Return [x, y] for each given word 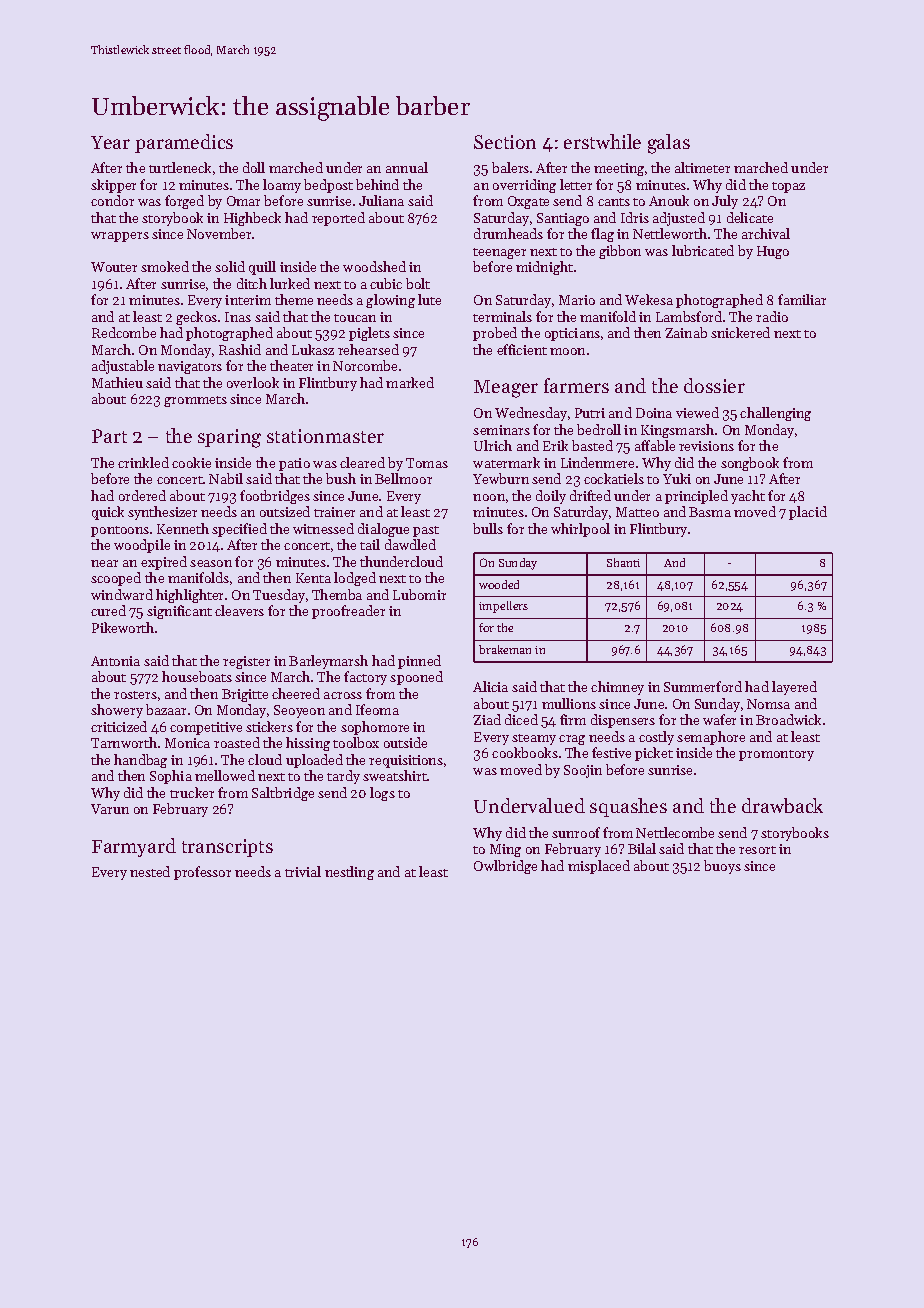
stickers [269, 726]
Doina [654, 413]
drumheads [508, 233]
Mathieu [117, 382]
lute [429, 299]
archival [766, 233]
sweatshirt [395, 775]
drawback [782, 805]
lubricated [703, 250]
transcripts [227, 848]
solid [230, 266]
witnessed [323, 528]
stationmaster [325, 436]
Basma [710, 512]
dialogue [383, 530]
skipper [113, 186]
